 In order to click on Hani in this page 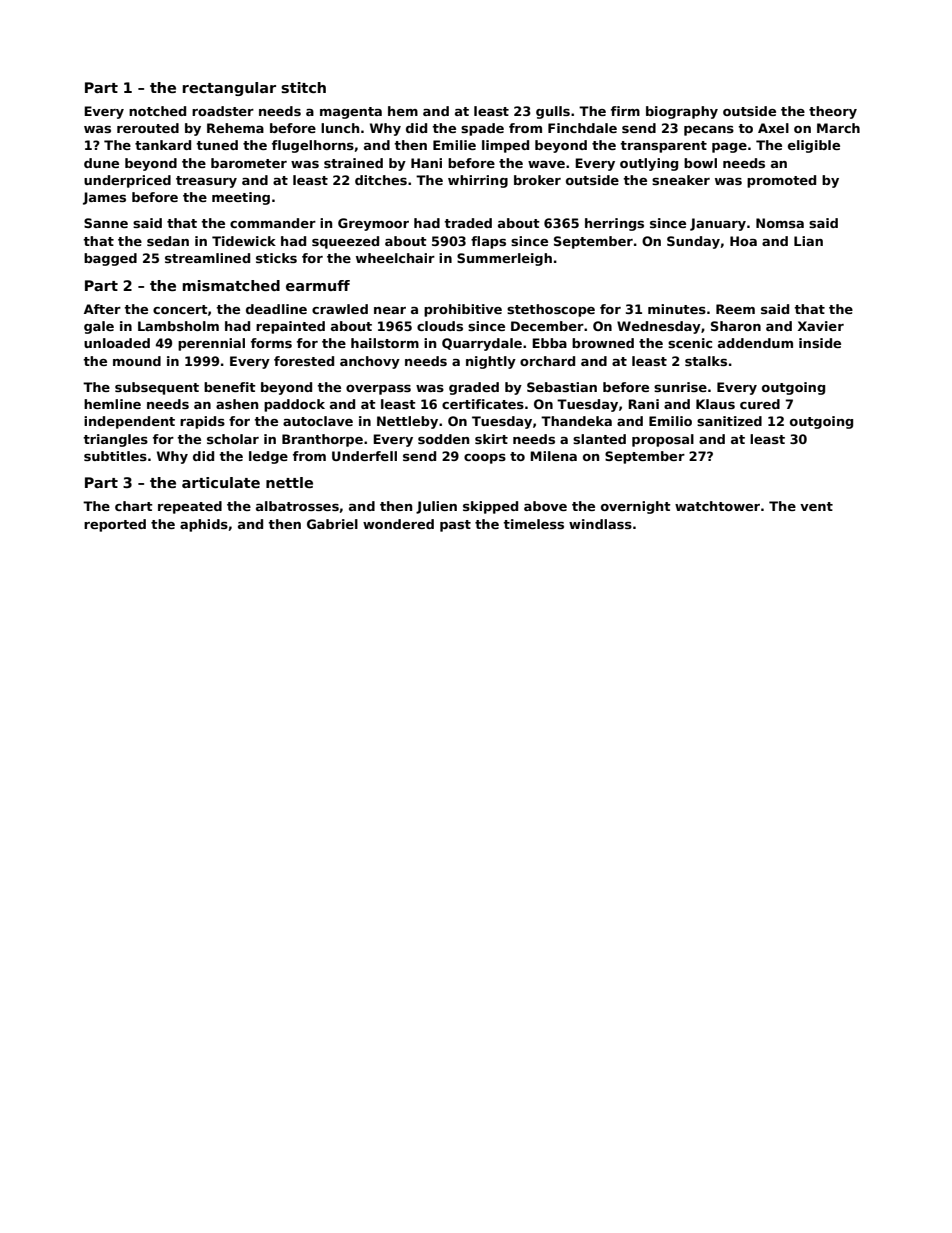, I will do `click(426, 163)`.
